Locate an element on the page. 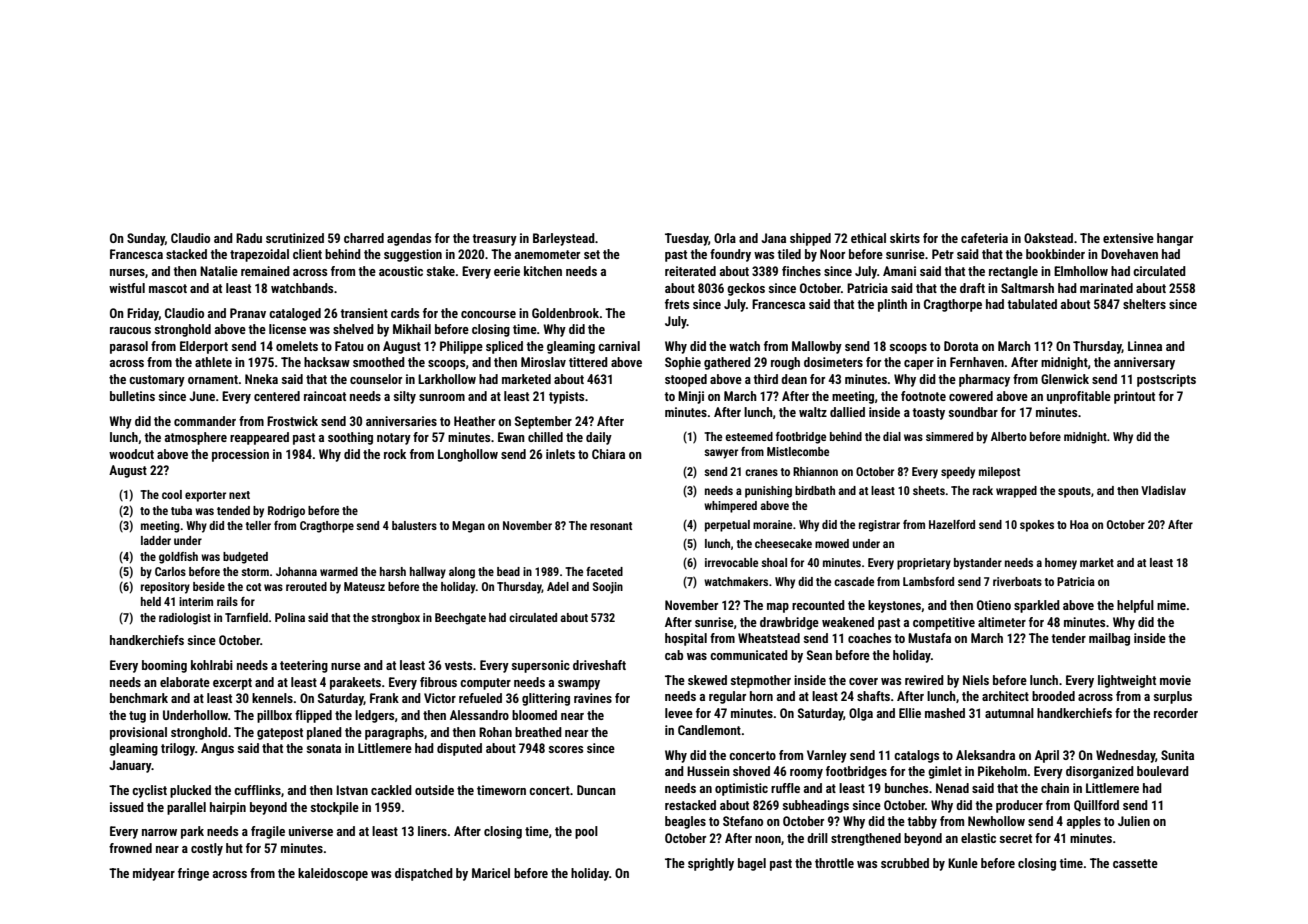 The image size is (1308, 924). dispatched is located at coordinates (424, 874).
